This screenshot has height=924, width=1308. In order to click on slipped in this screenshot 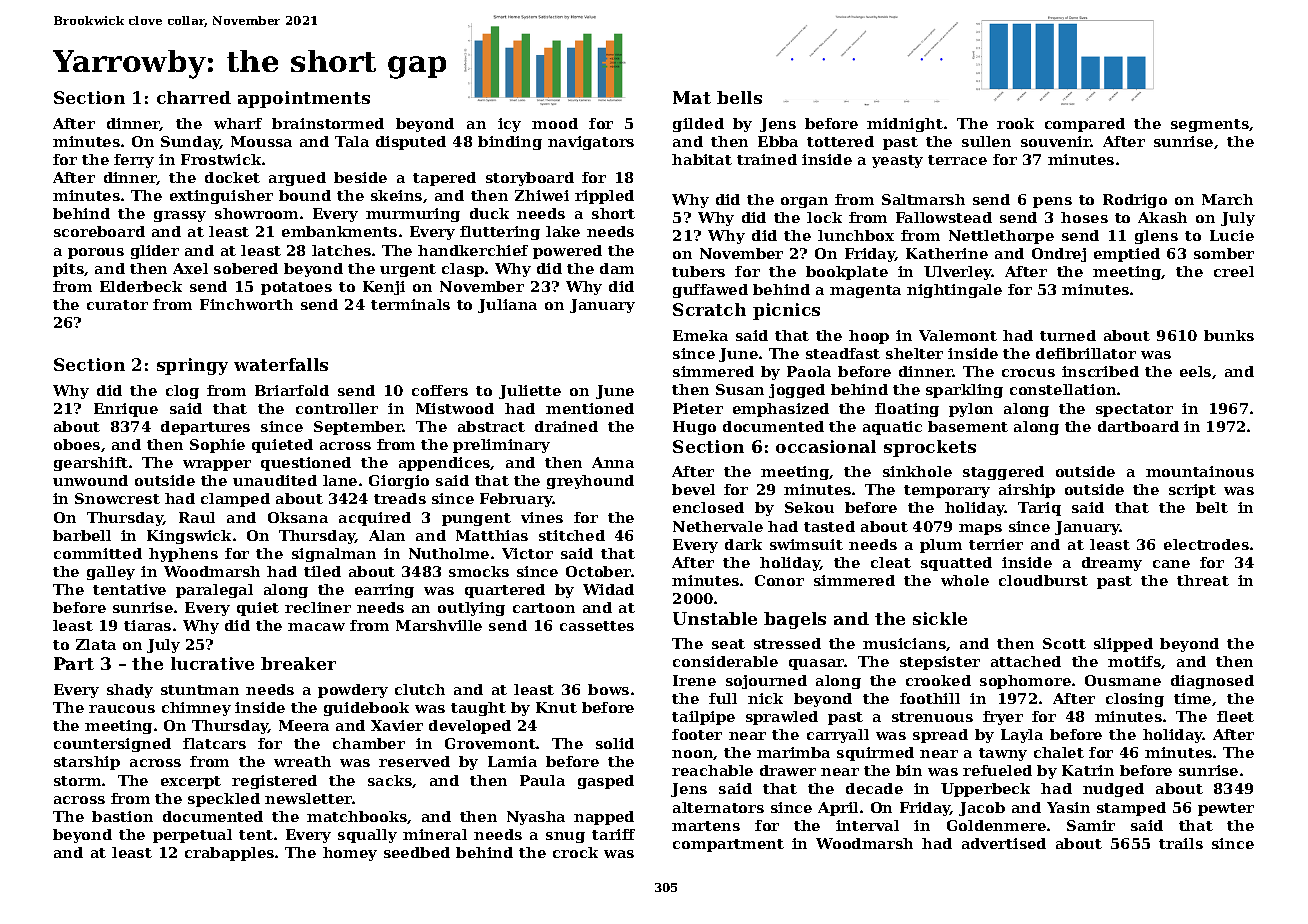, I will do `click(1123, 645)`.
